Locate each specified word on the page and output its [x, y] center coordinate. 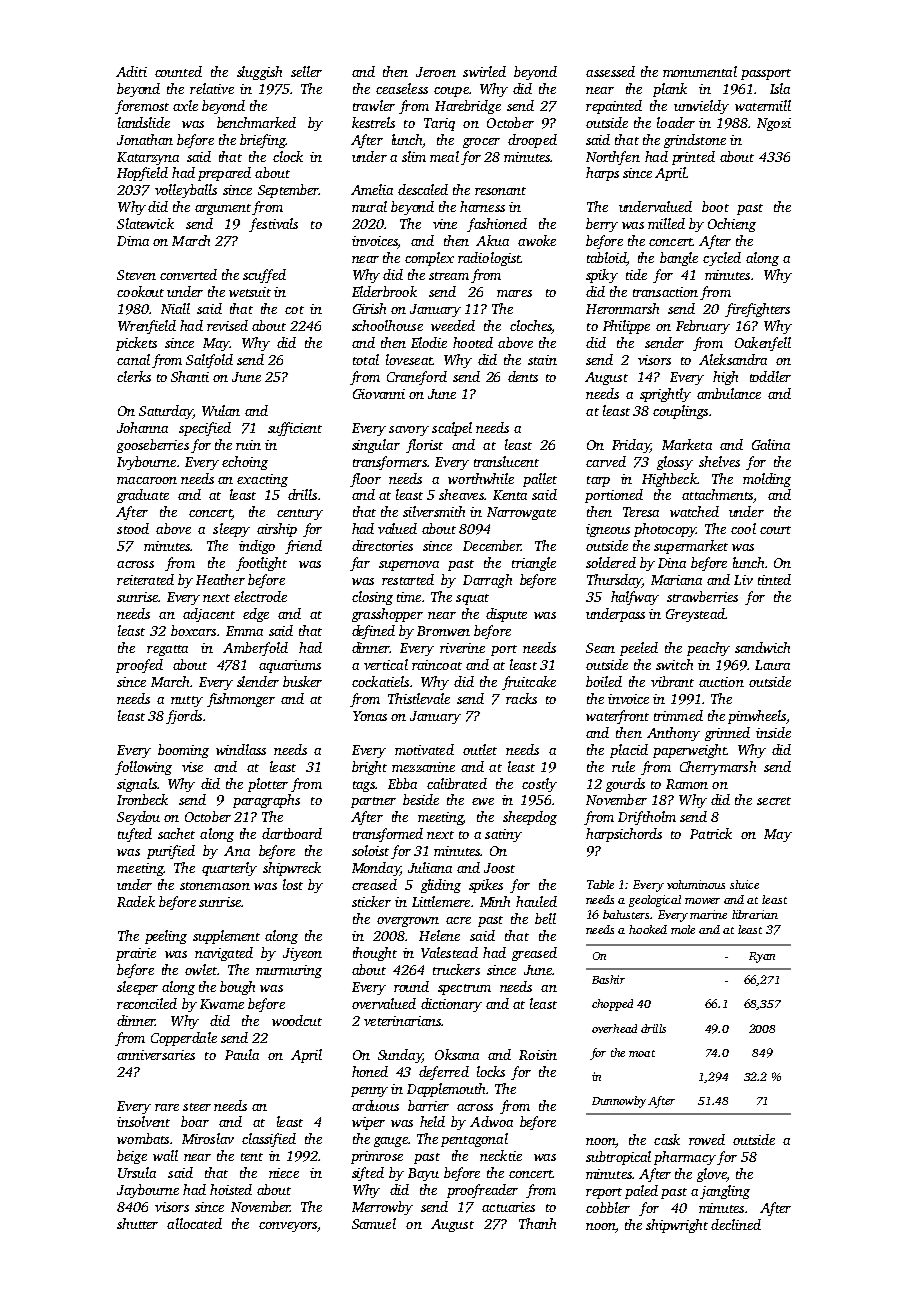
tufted [135, 835]
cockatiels [380, 681]
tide [636, 274]
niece [284, 1173]
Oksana [457, 1054]
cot [294, 310]
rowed [707, 1139]
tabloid [607, 259]
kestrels [373, 122]
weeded [453, 325]
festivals [273, 225]
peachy [708, 649]
